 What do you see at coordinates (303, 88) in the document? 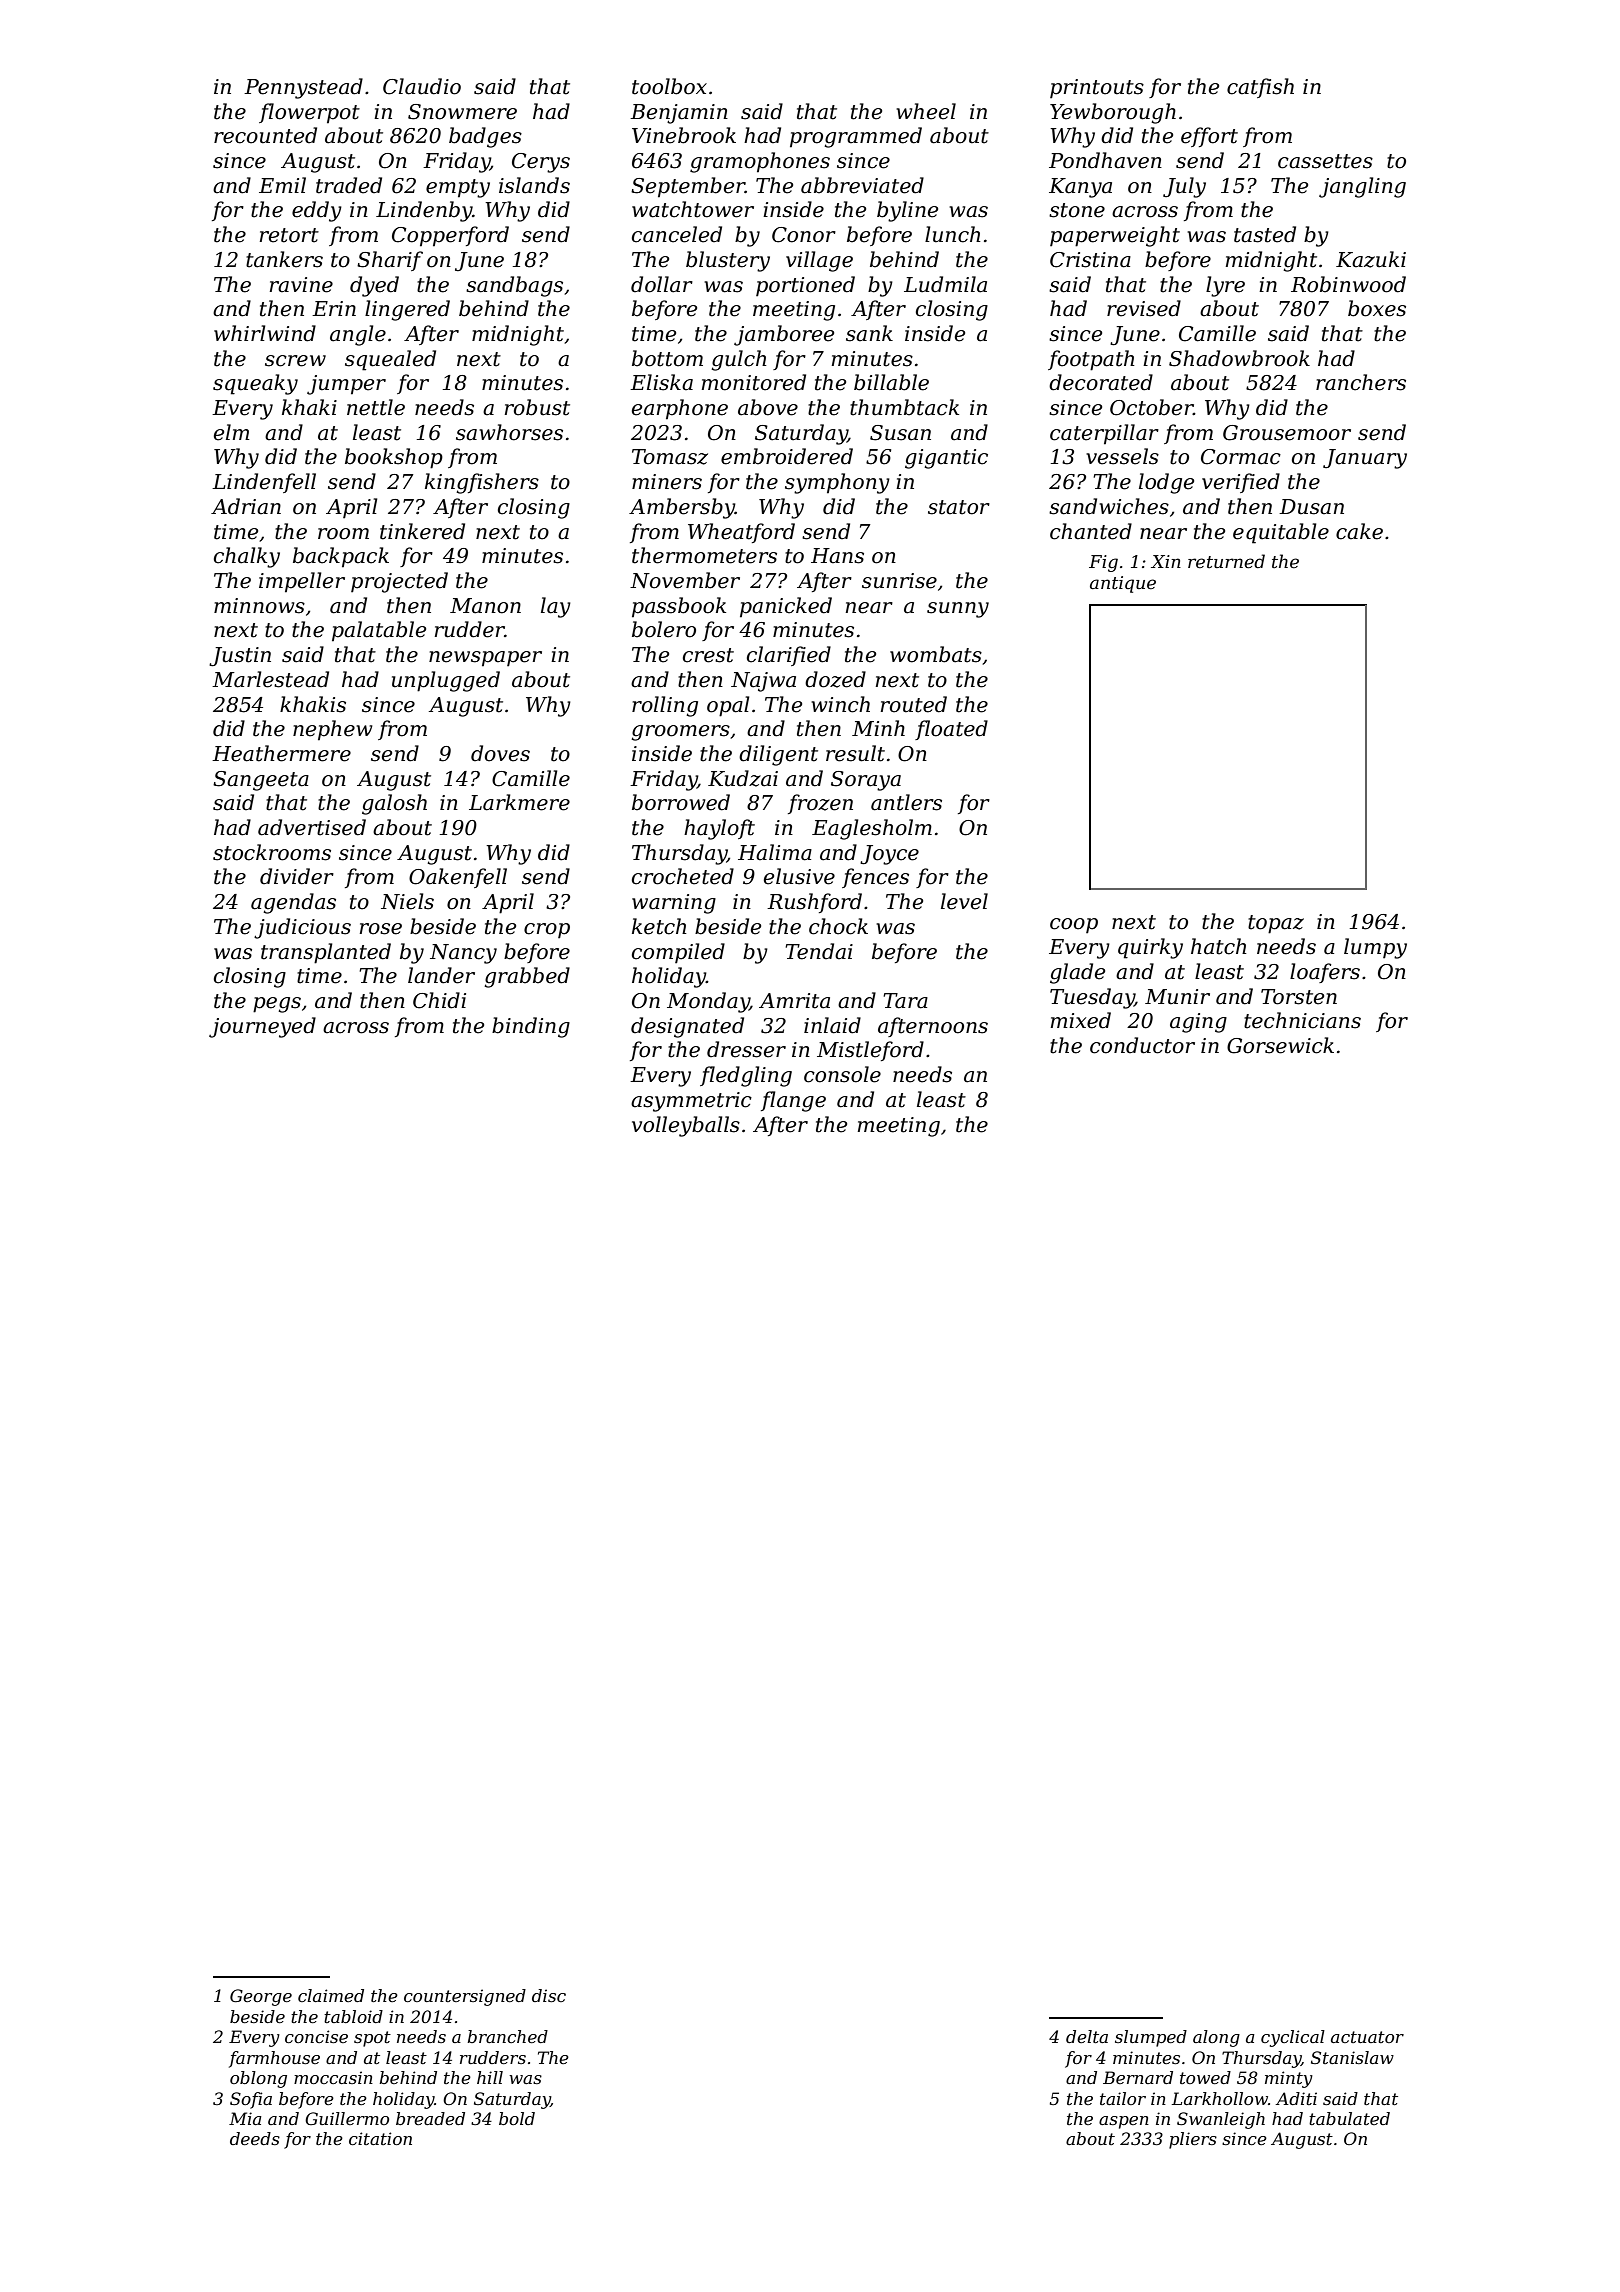
I see `Pennystead` at bounding box center [303, 88].
